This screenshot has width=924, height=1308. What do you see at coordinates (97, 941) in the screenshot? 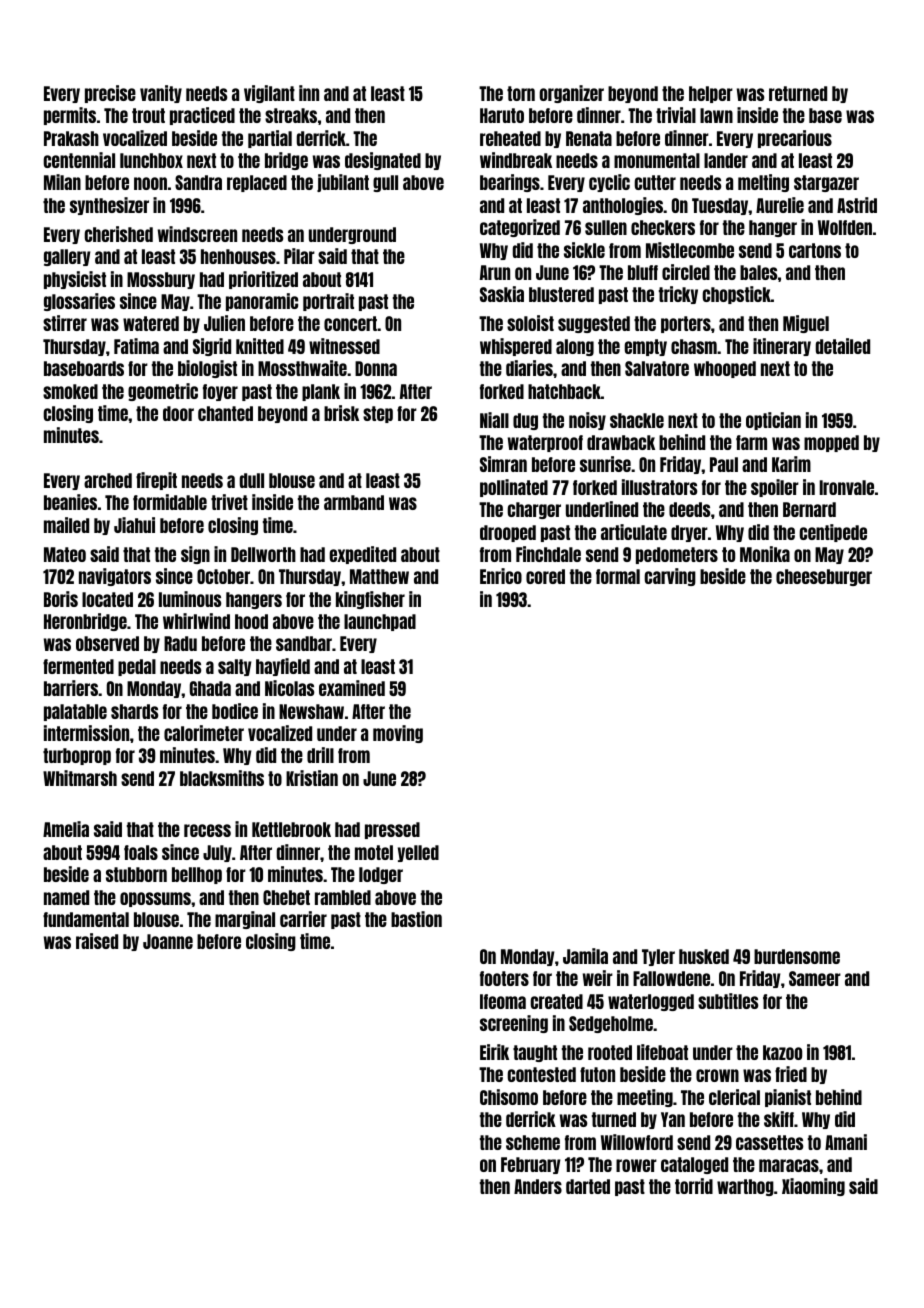
I see `raised` at bounding box center [97, 941].
